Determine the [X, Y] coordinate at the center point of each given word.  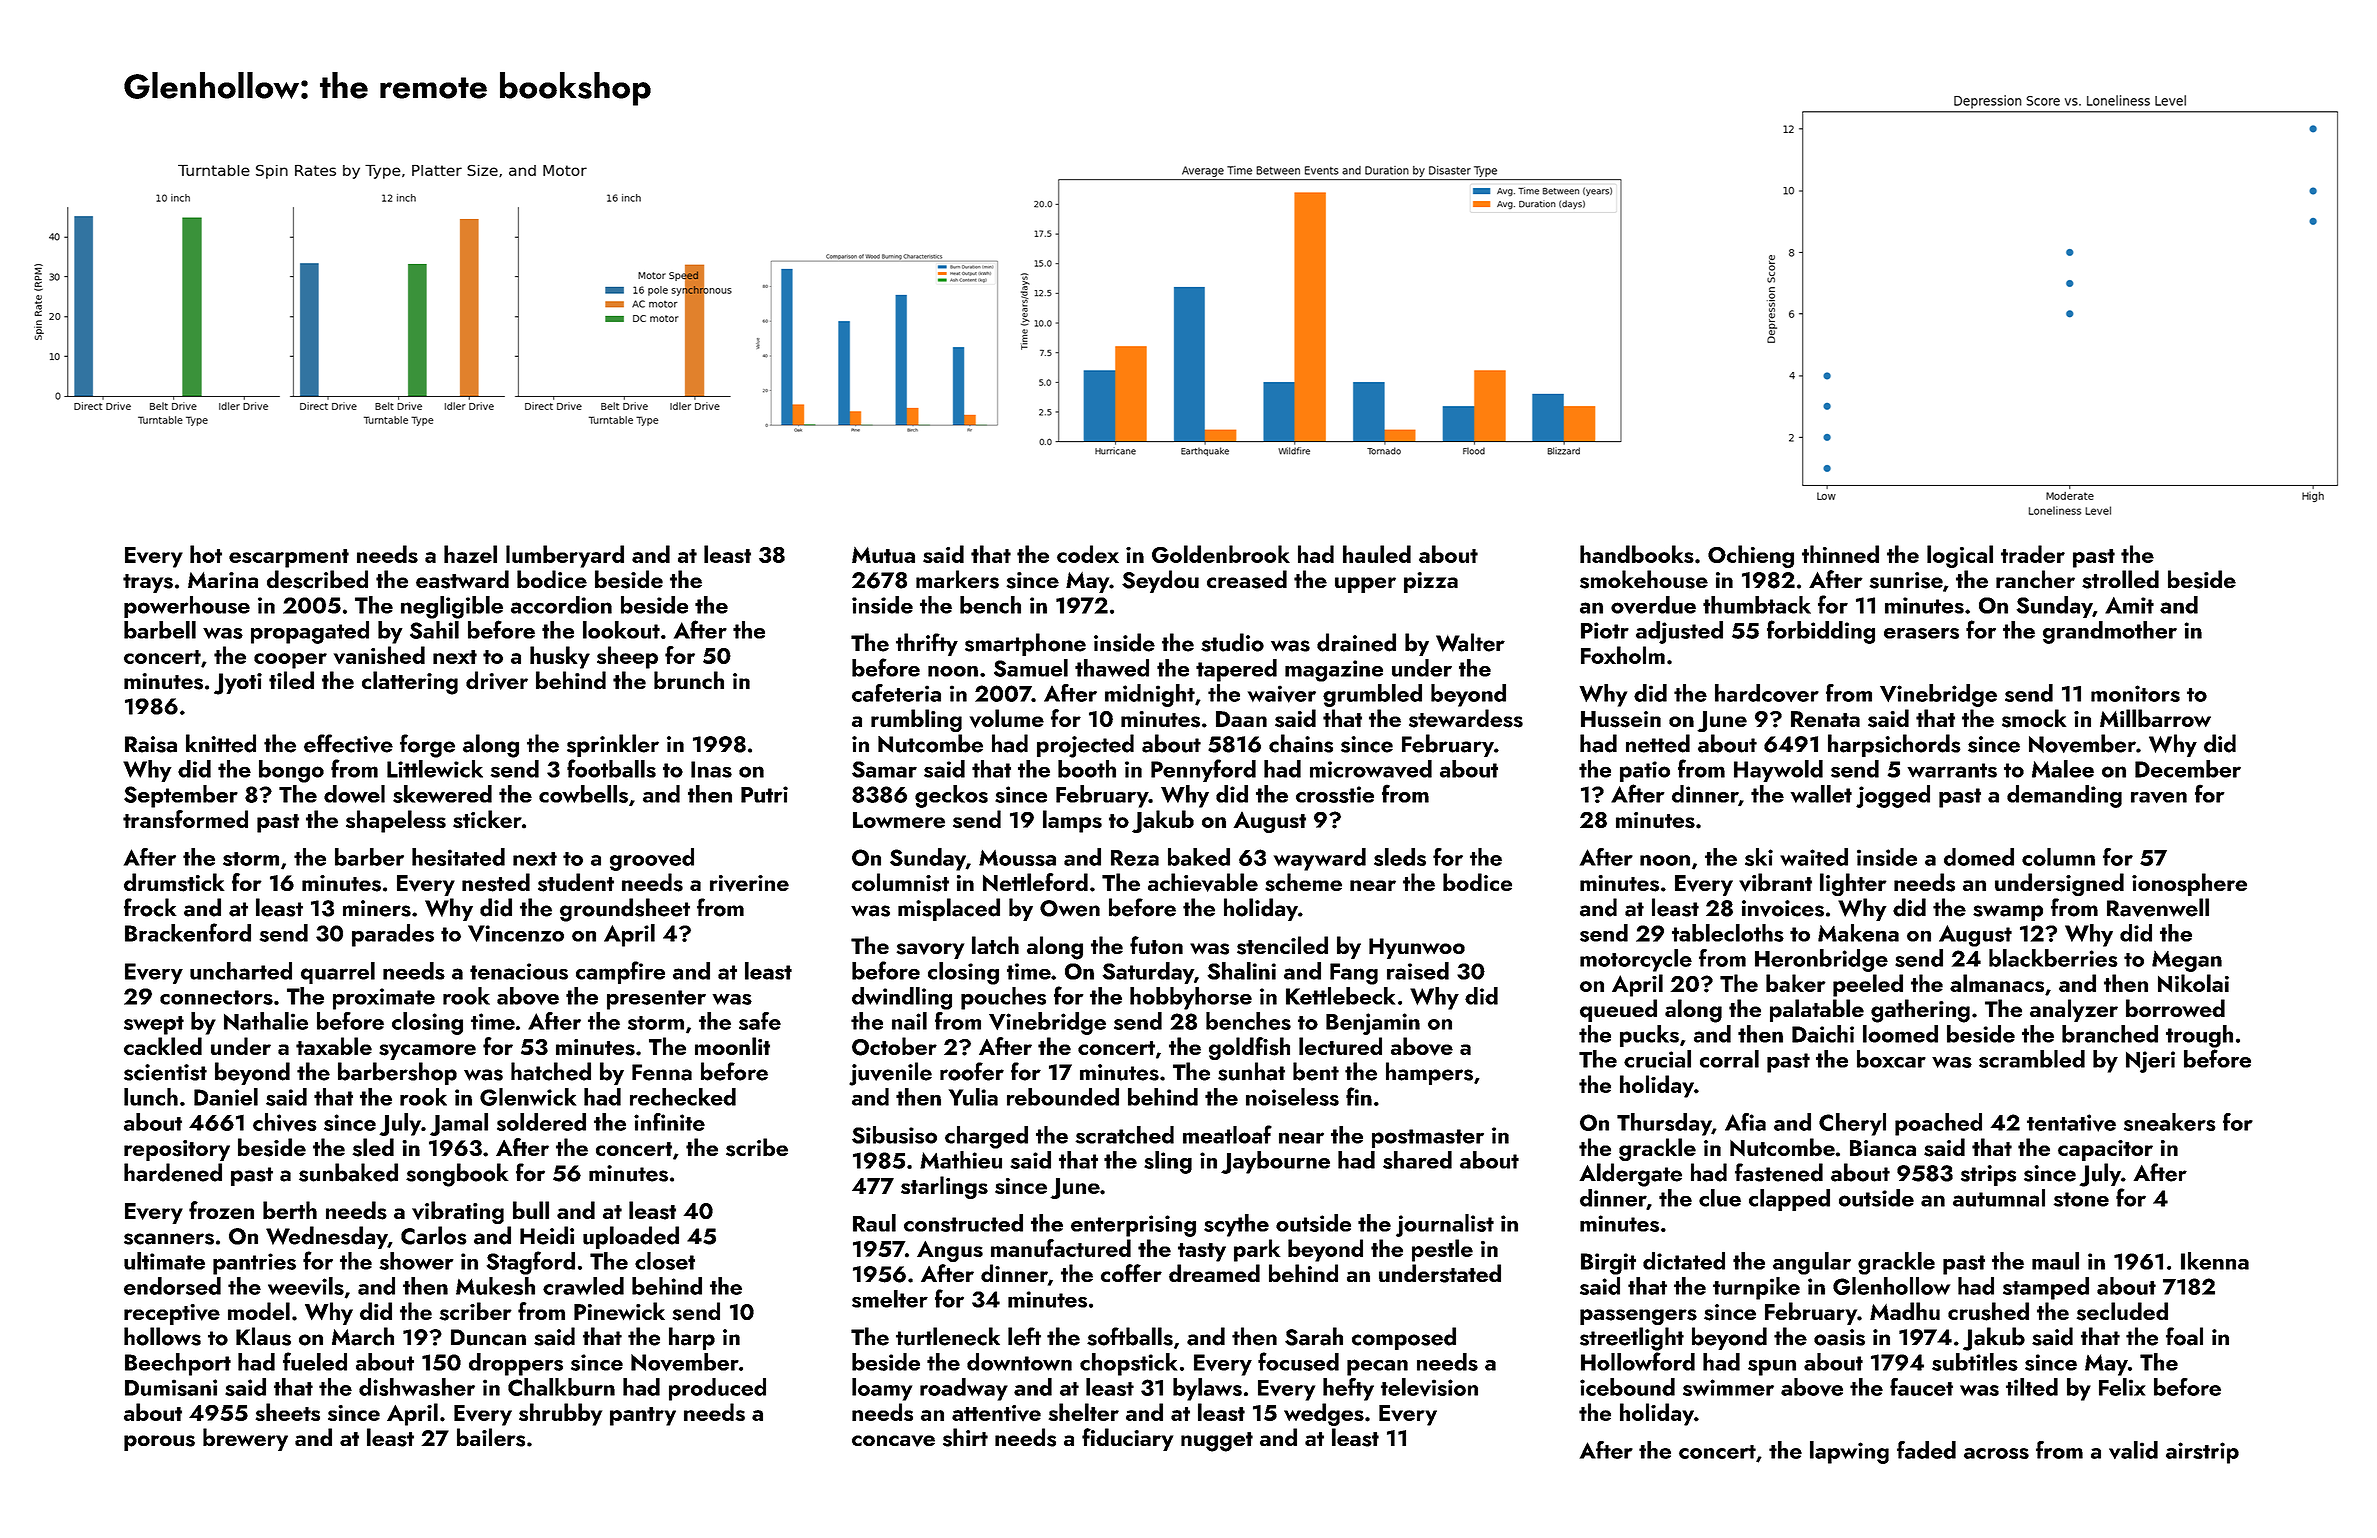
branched [2110, 1034]
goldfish [1249, 1048]
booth [1087, 769]
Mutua [883, 555]
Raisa [151, 744]
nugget [1217, 1442]
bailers [491, 1437]
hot [206, 554]
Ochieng [1751, 556]
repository [177, 1150]
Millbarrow [2155, 718]
